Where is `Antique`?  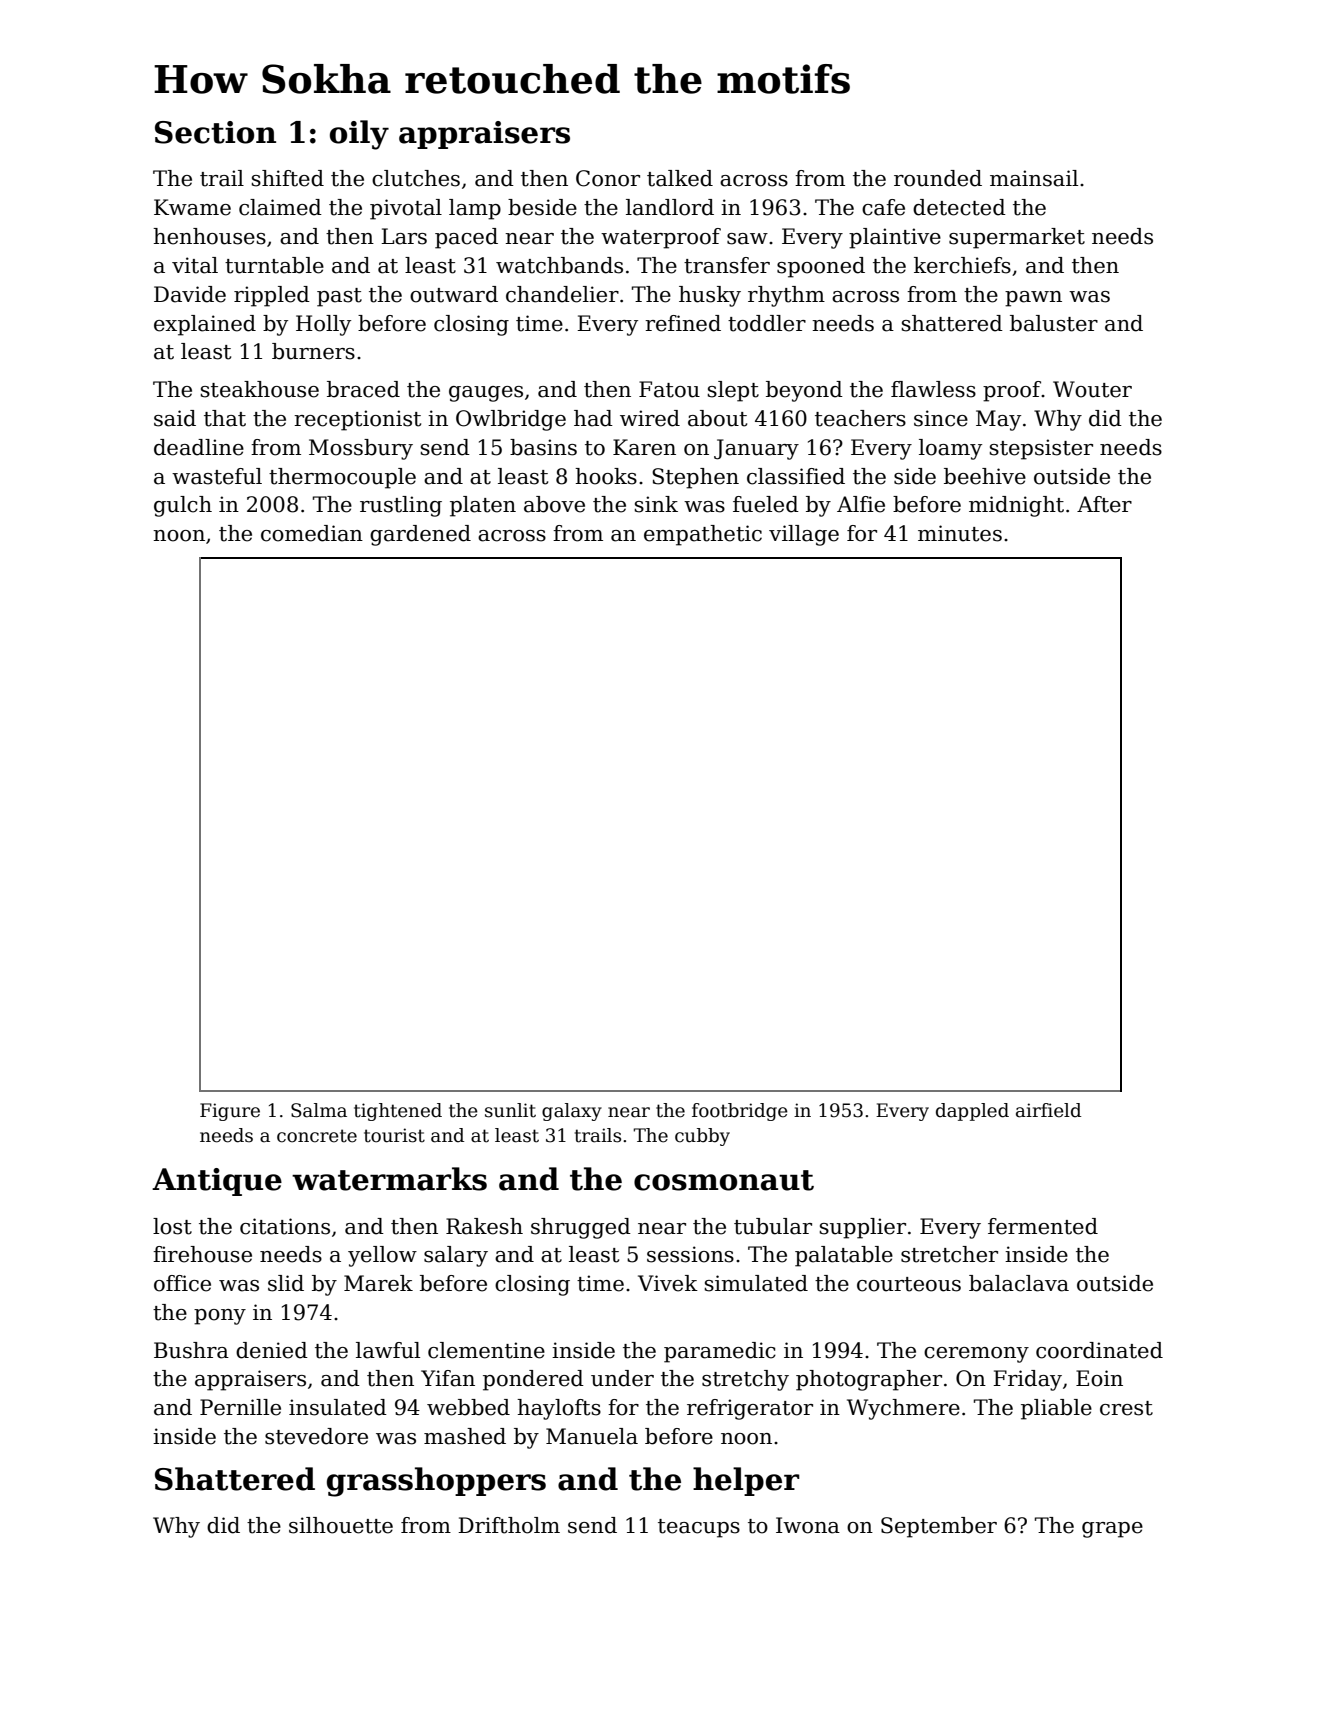 Antique is located at coordinates (217, 1182).
